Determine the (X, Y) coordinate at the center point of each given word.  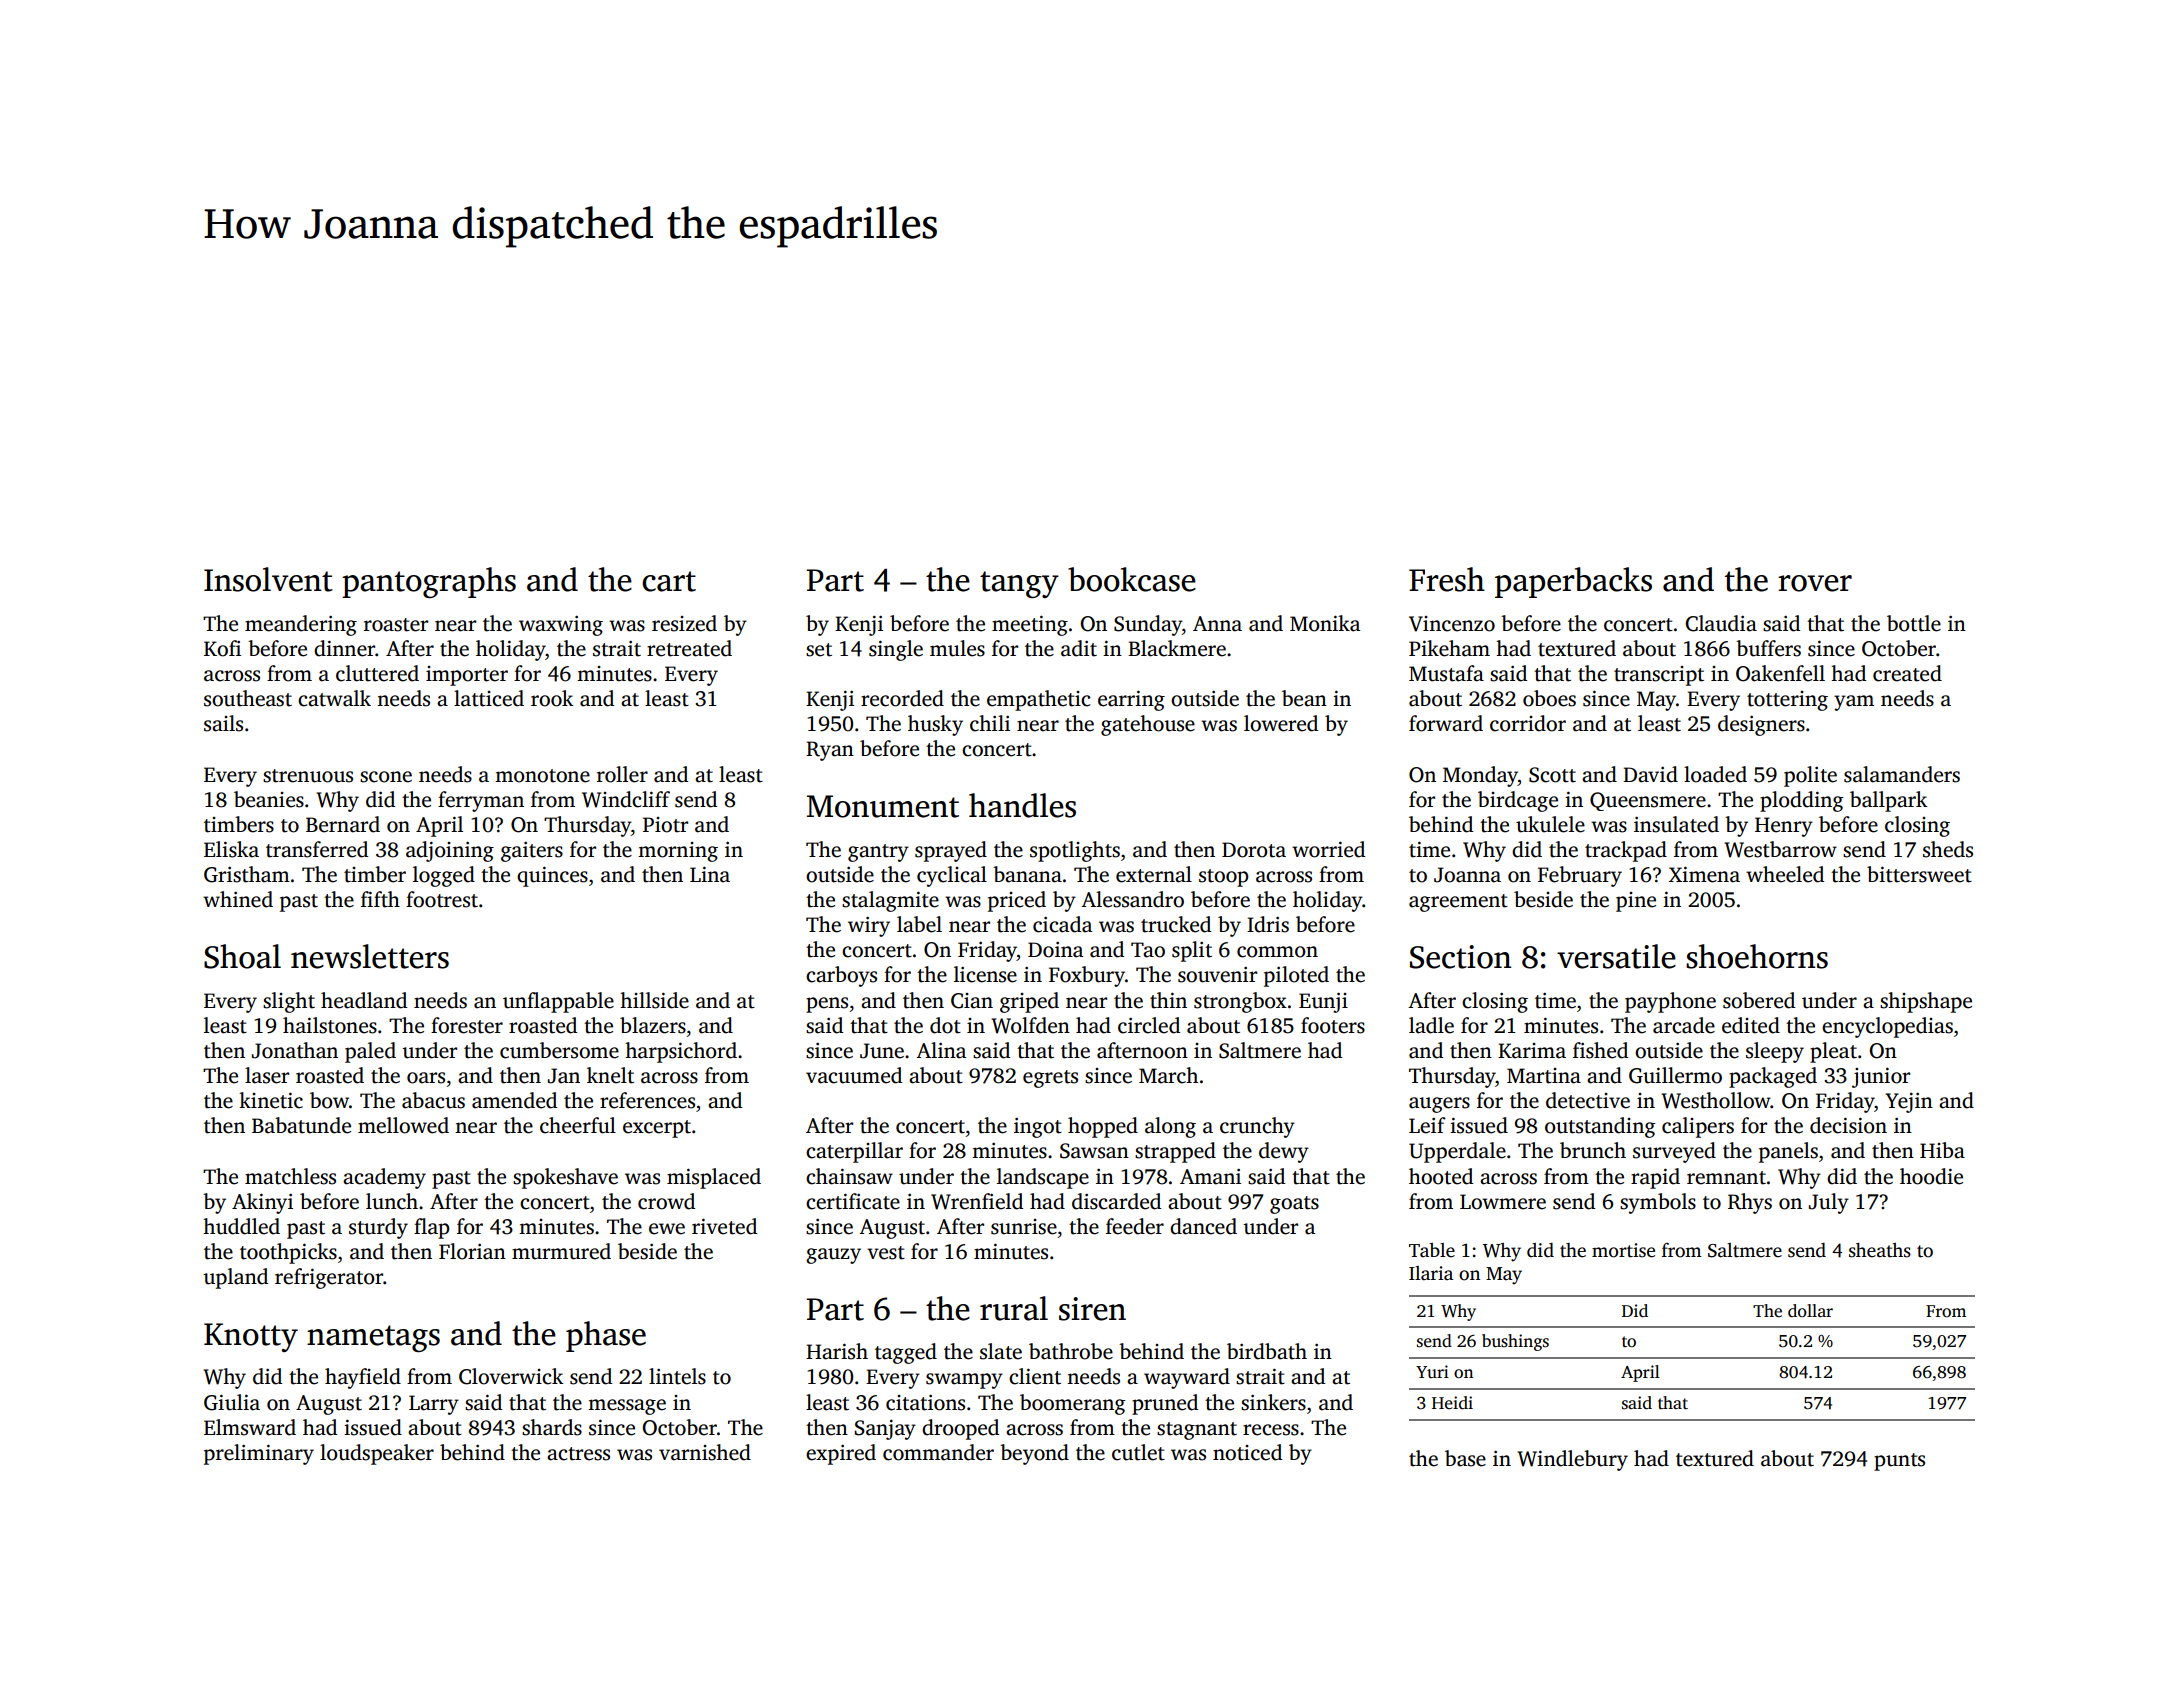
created (1907, 673)
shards (552, 1427)
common (1277, 952)
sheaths (1880, 1250)
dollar (1810, 1311)
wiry (869, 927)
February (1580, 876)
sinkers (1273, 1402)
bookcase (1132, 579)
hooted (1441, 1176)
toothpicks (288, 1253)
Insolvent (268, 579)
